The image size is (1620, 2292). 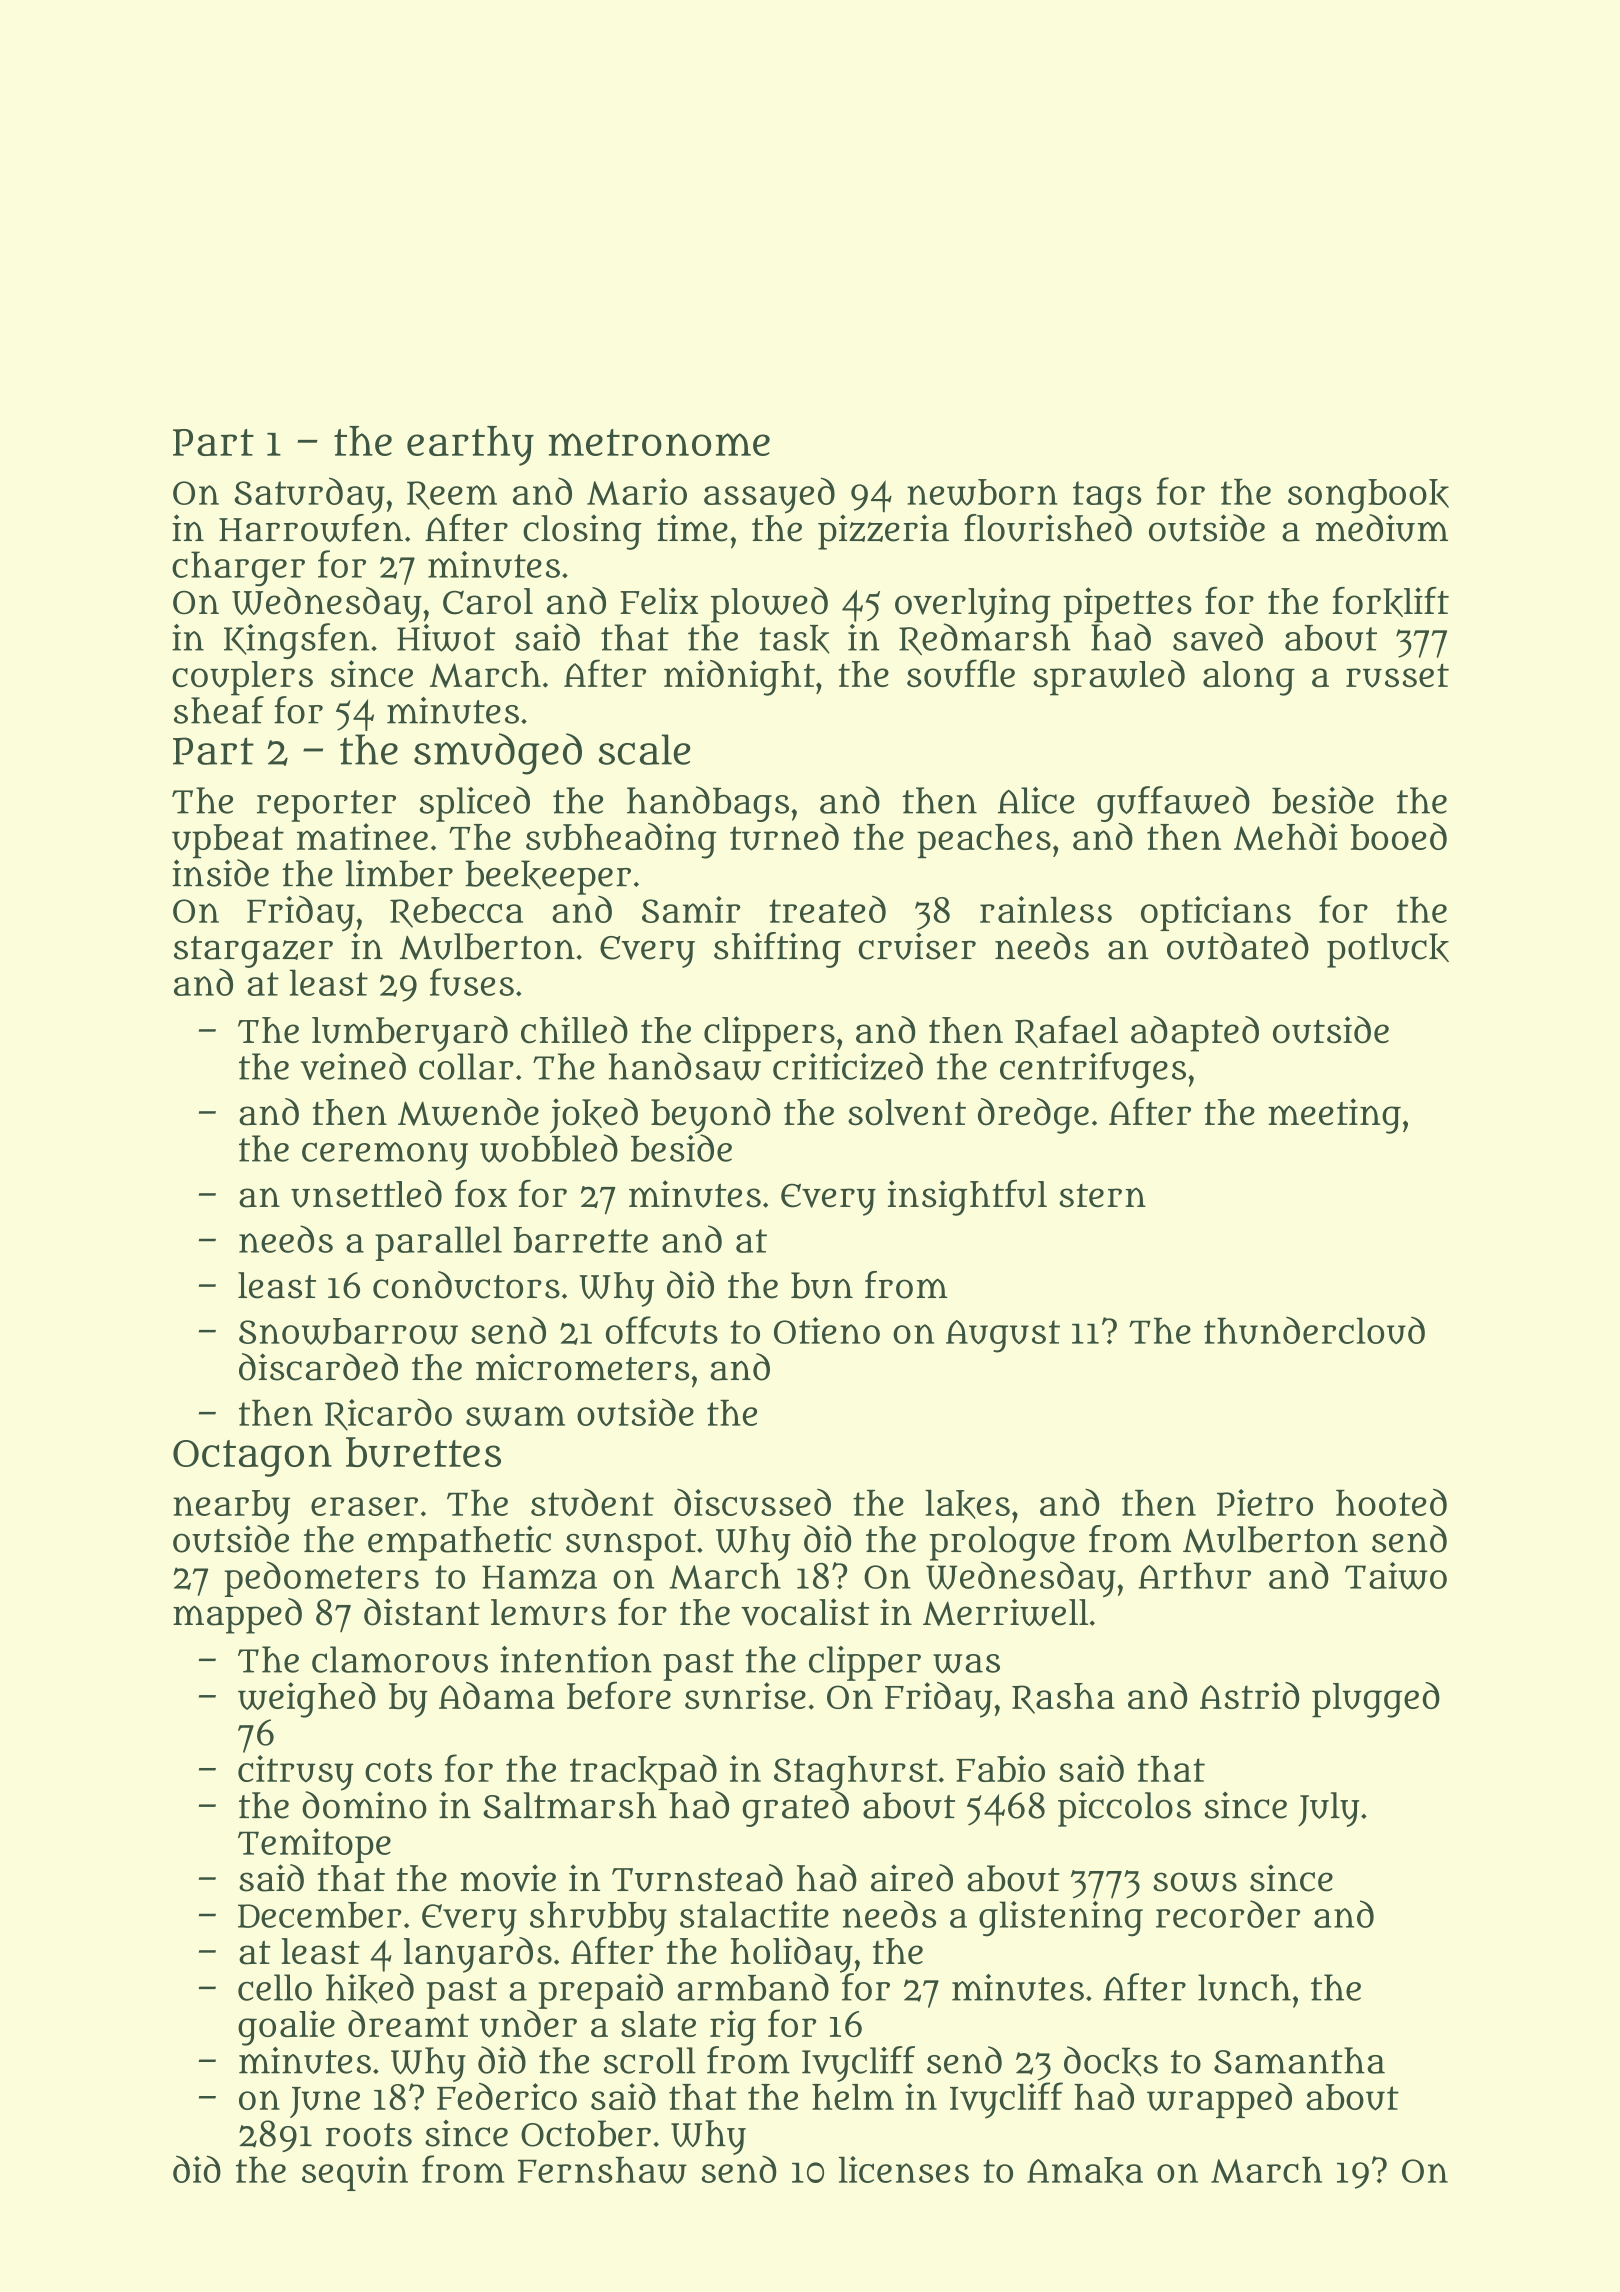 I want to click on task, so click(x=794, y=639).
